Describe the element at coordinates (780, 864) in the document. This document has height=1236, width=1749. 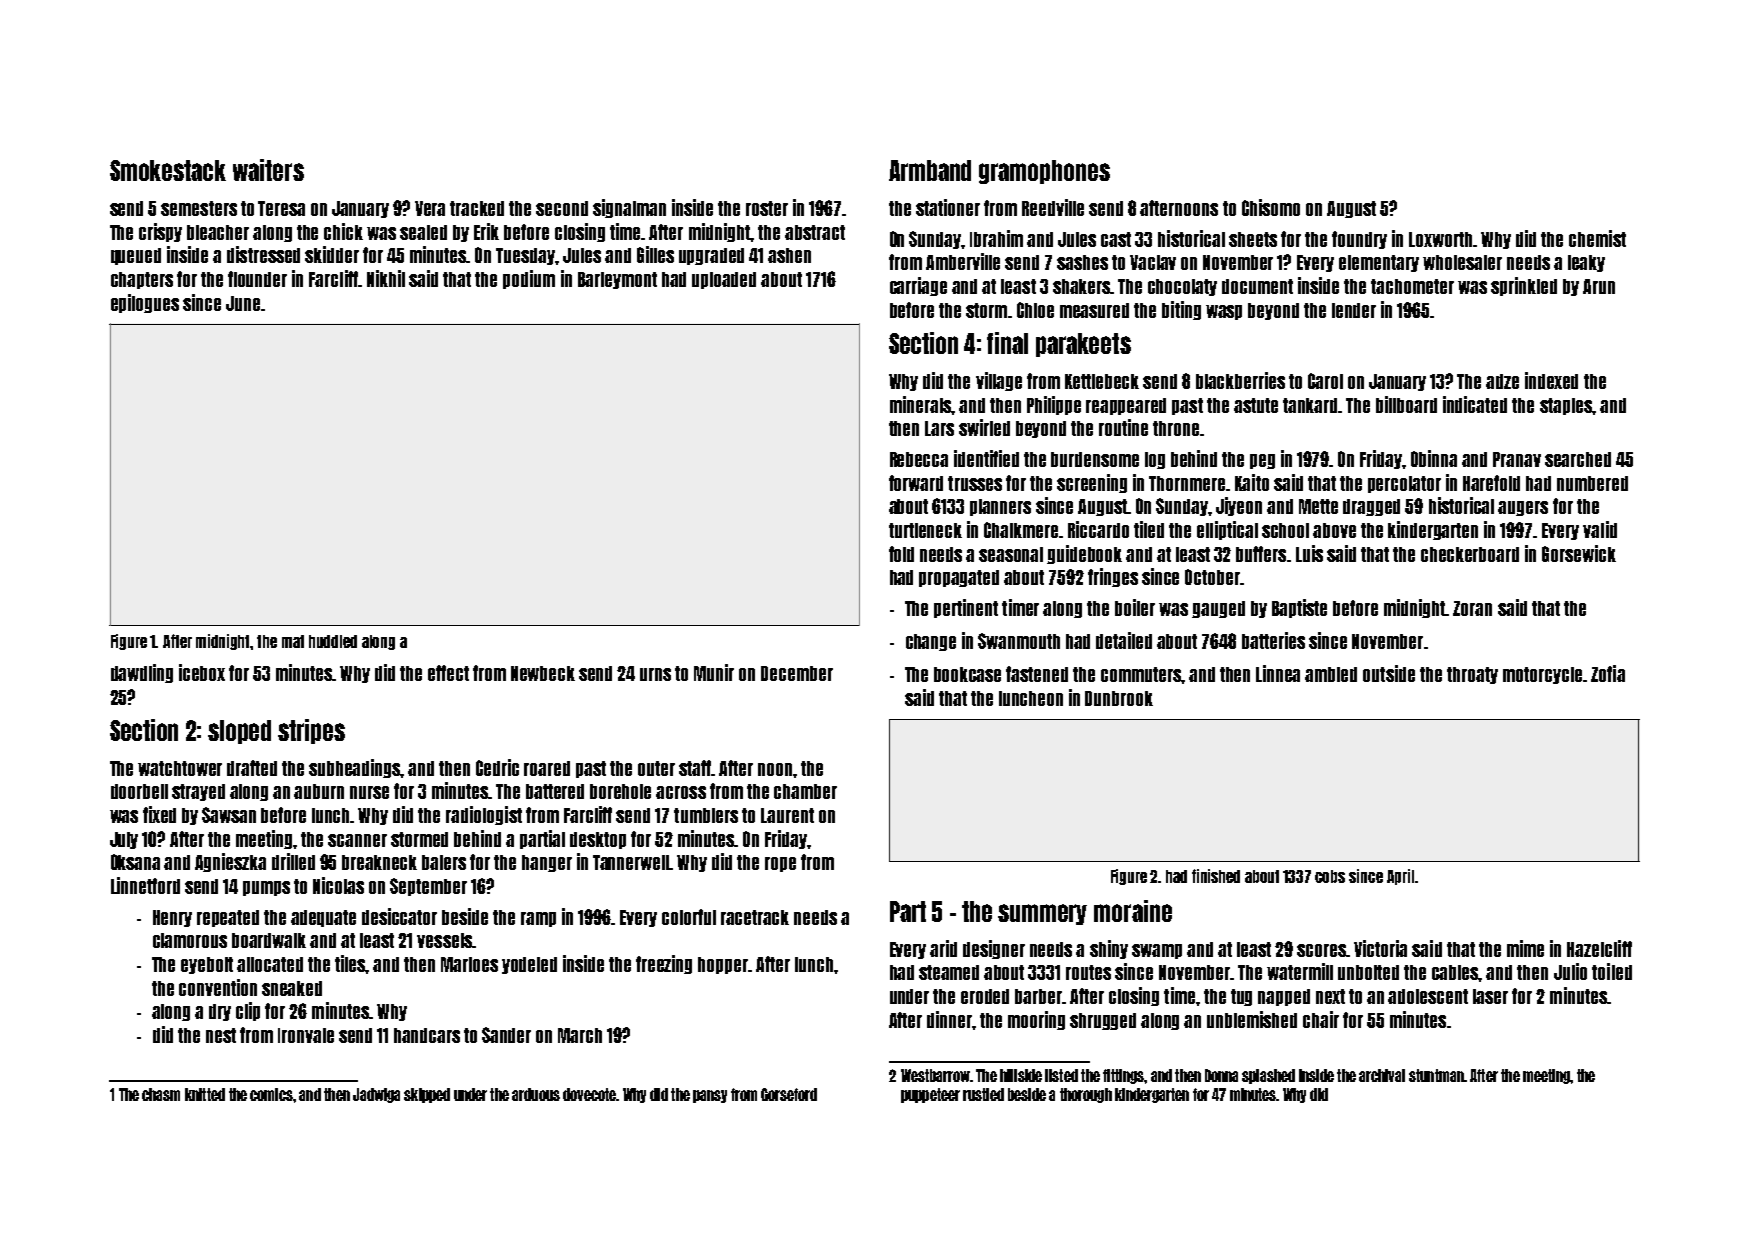
I see `rope` at that location.
